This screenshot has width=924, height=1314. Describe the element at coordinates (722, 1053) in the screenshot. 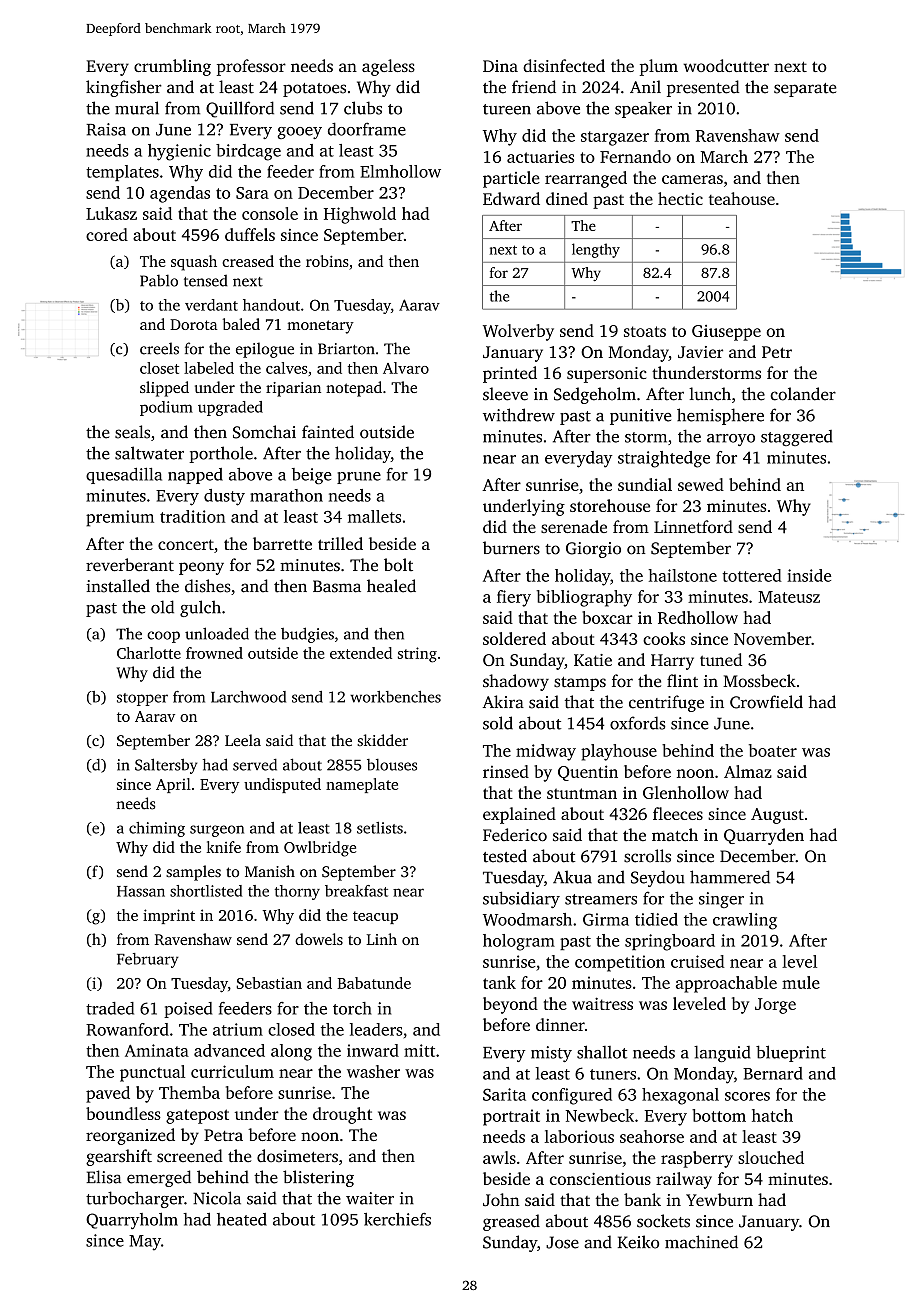

I see `languid` at that location.
